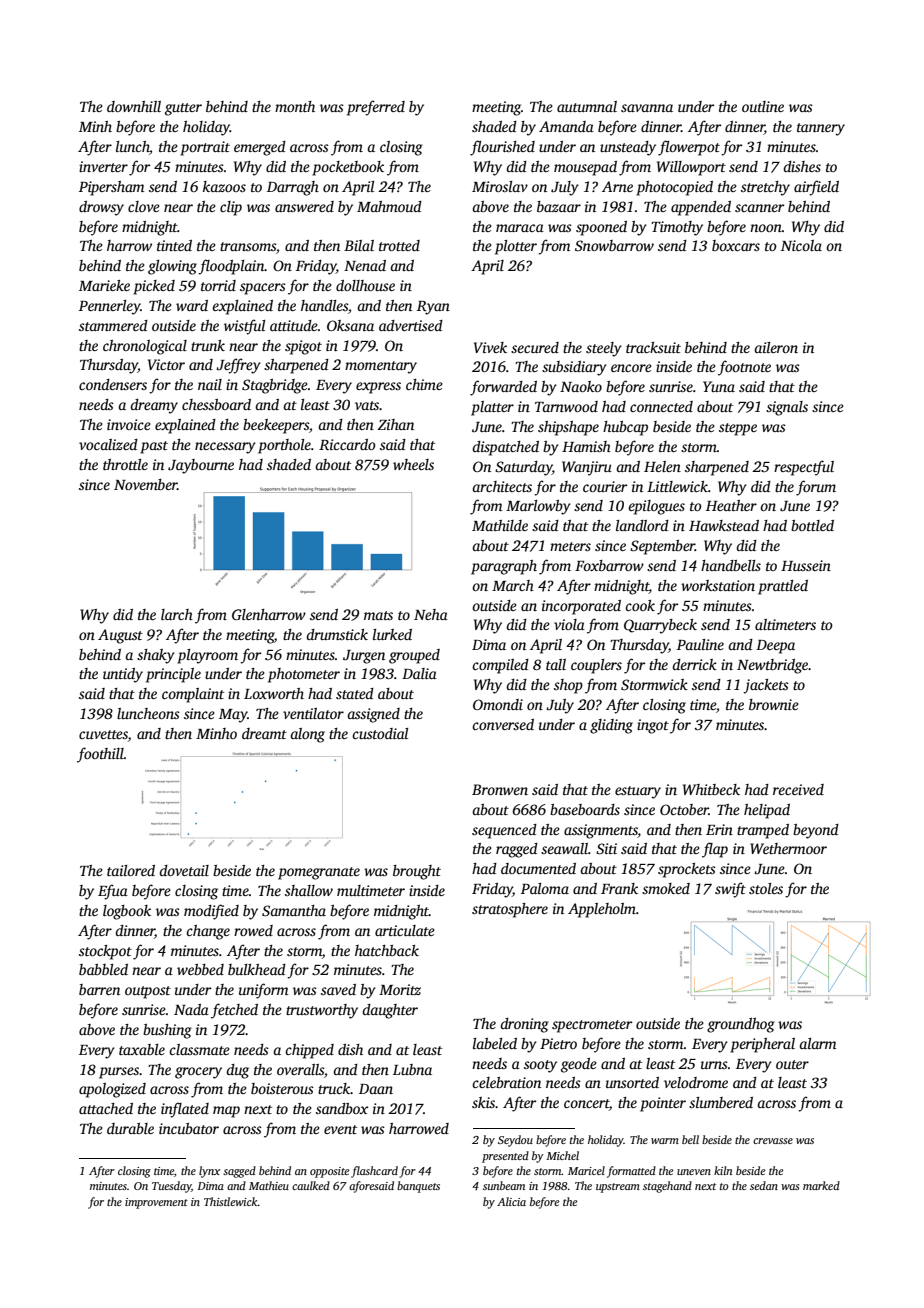 The image size is (924, 1308). I want to click on appended, so click(701, 208).
